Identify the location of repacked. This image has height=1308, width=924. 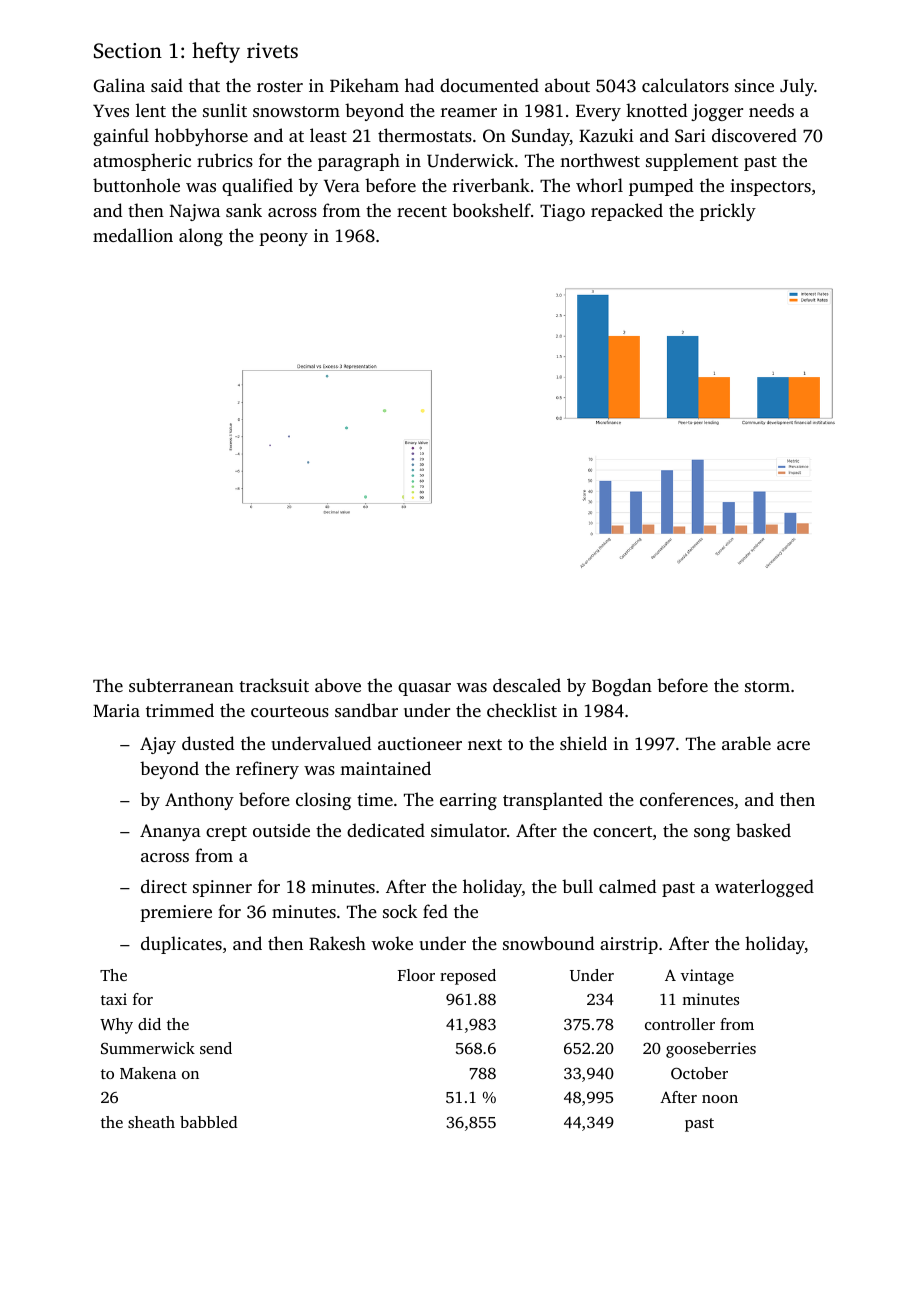
(627, 212).
